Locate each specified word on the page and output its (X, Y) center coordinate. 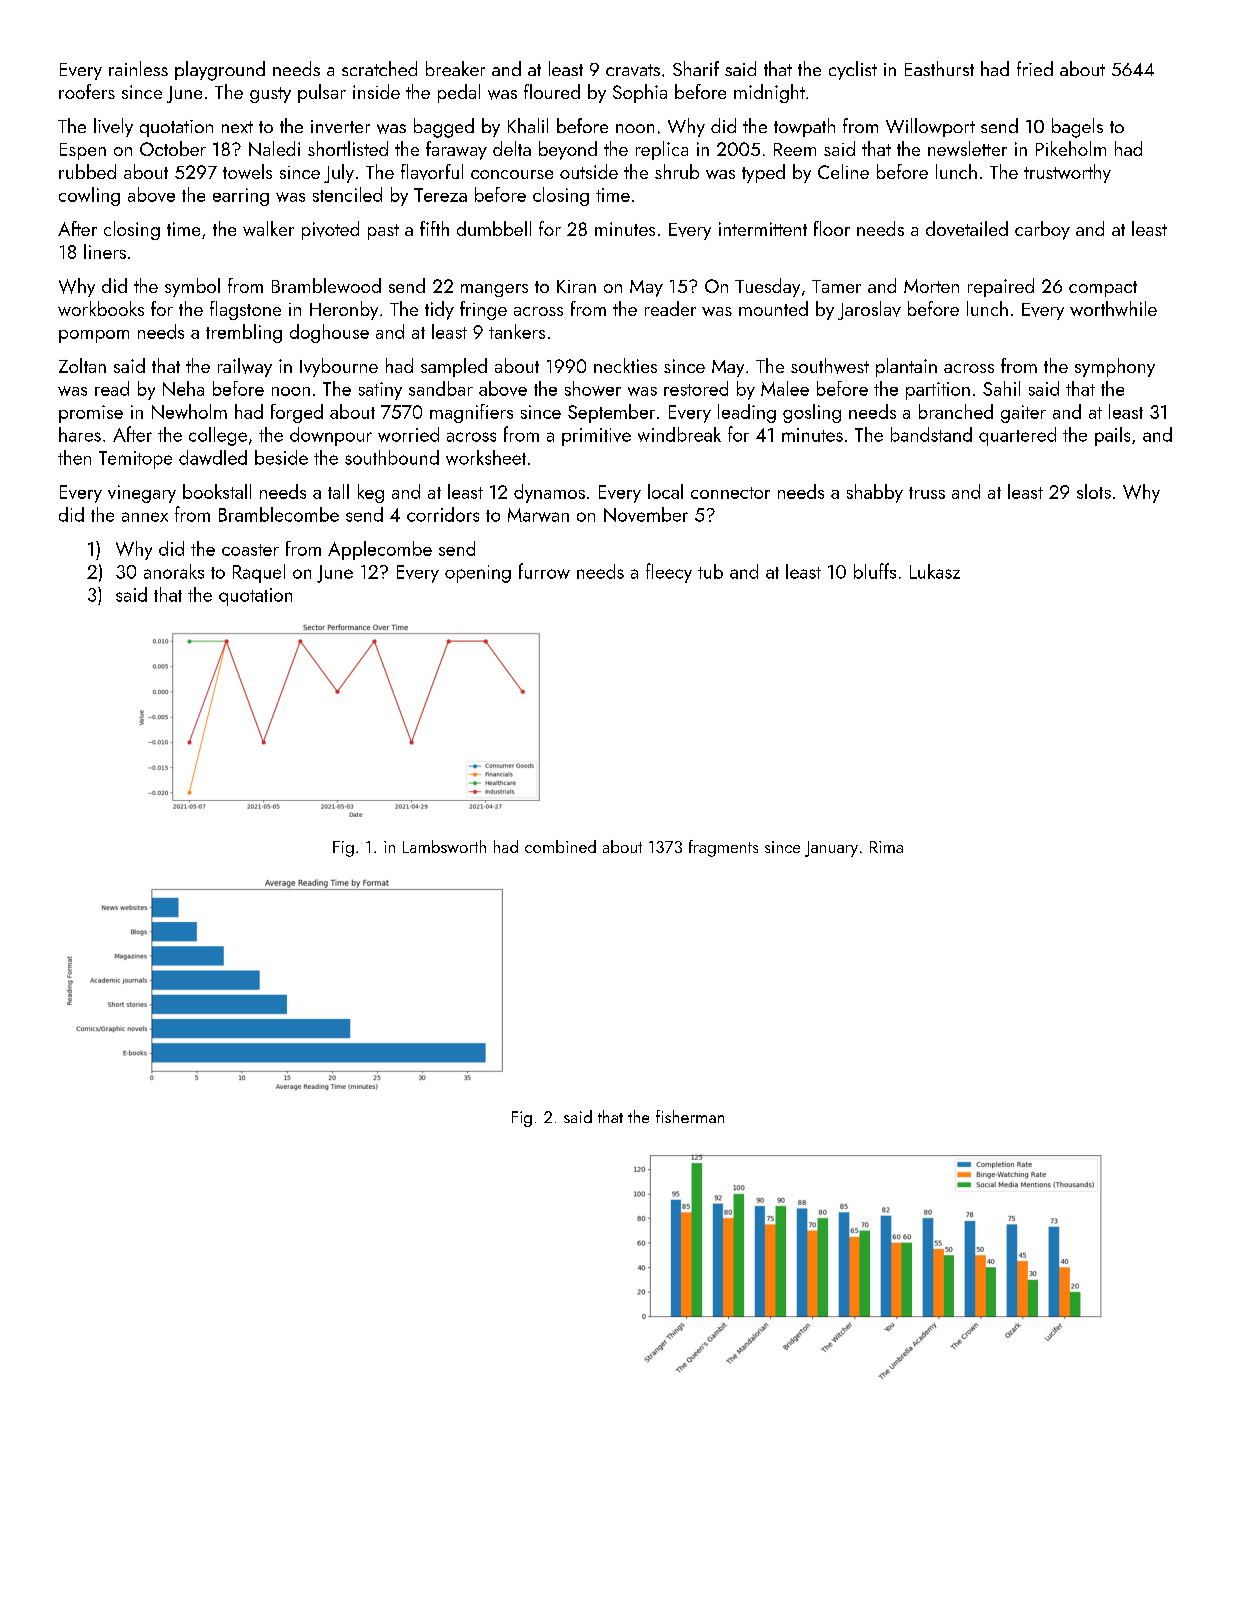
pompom (94, 336)
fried (1035, 68)
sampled (454, 367)
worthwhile (1113, 308)
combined (560, 846)
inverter (340, 126)
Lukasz (935, 571)
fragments (723, 848)
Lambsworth (444, 846)
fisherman (690, 1116)
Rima (886, 847)
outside (589, 171)
